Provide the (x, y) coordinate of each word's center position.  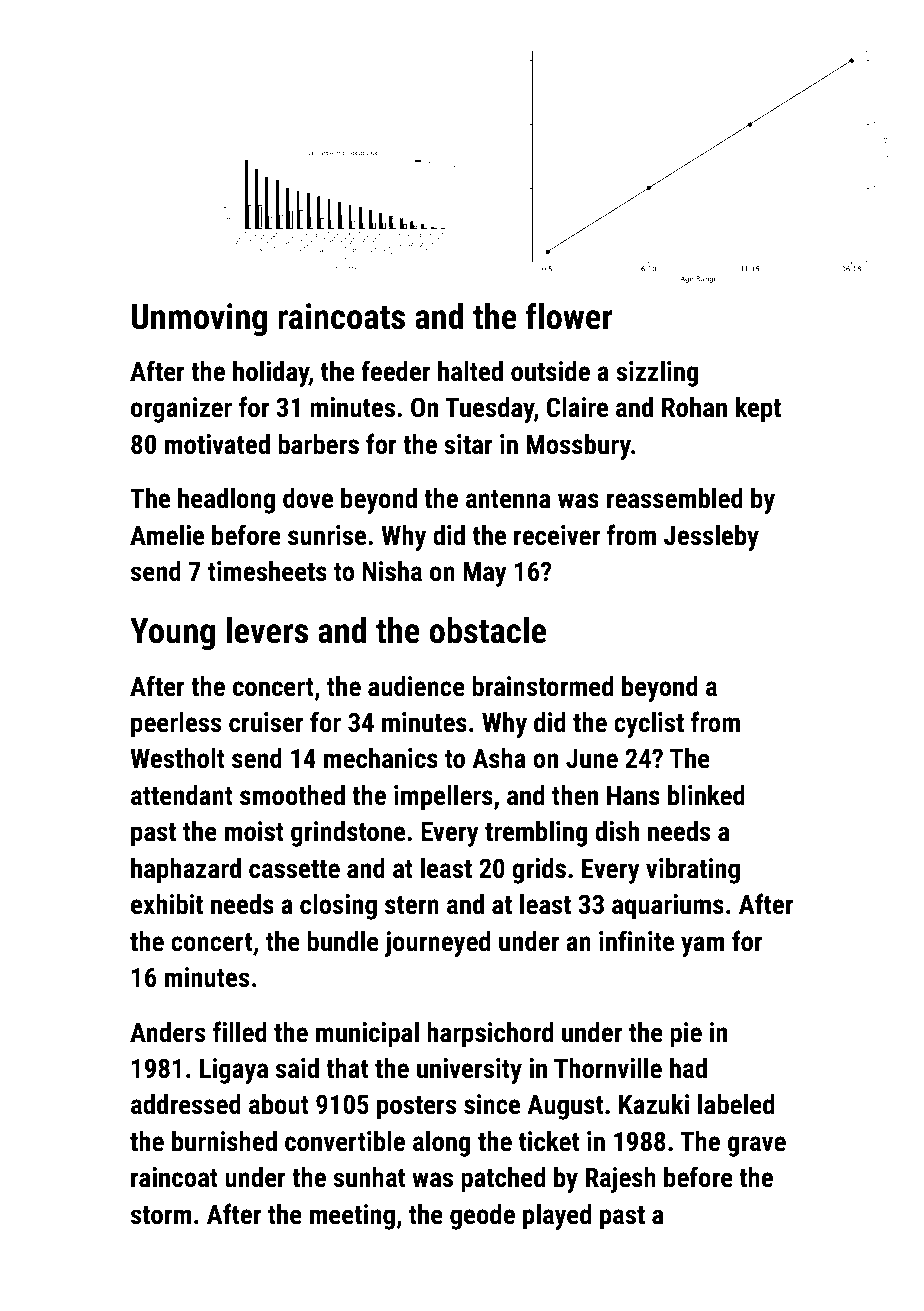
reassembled (675, 498)
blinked (706, 795)
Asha (499, 758)
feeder (395, 371)
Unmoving (199, 319)
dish (617, 831)
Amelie (167, 535)
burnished (224, 1141)
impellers (443, 798)
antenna (508, 499)
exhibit (167, 904)
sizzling (657, 374)
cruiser (266, 722)
